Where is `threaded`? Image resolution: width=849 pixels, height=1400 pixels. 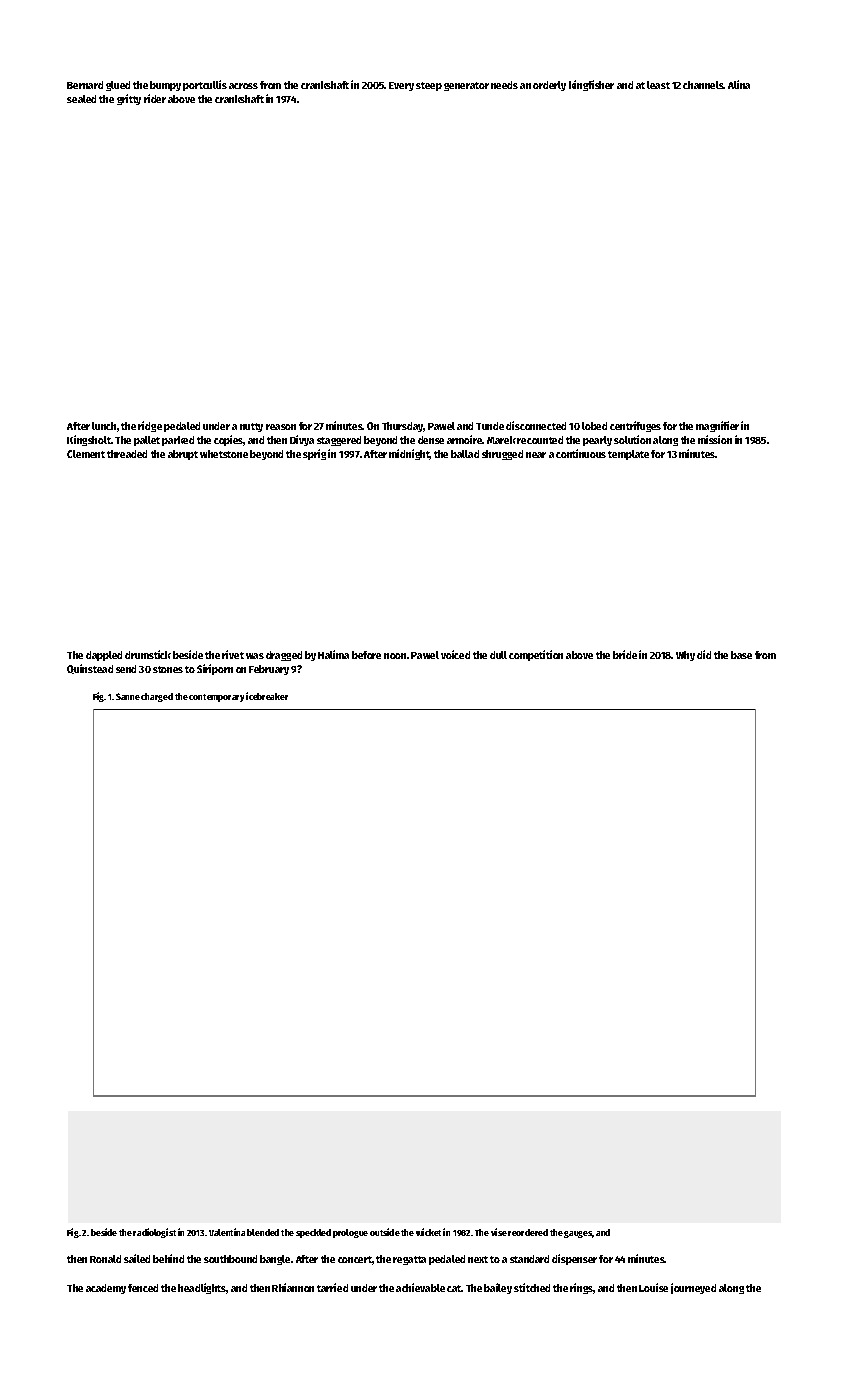
threaded is located at coordinates (127, 454).
